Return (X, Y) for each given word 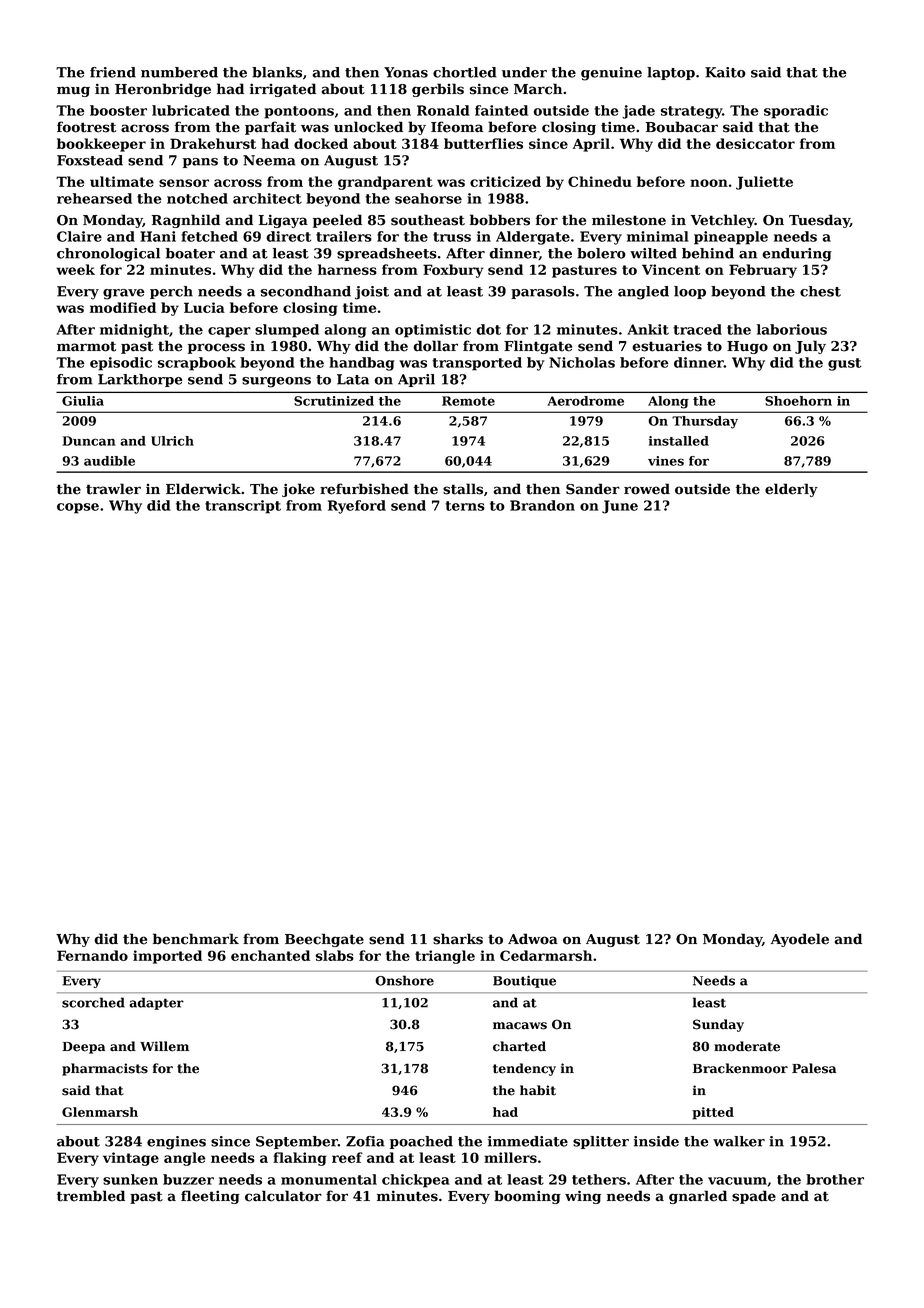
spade (754, 1197)
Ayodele (800, 940)
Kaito (725, 72)
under (524, 72)
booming (527, 1197)
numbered (179, 72)
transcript (243, 507)
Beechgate (324, 940)
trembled (91, 1196)
